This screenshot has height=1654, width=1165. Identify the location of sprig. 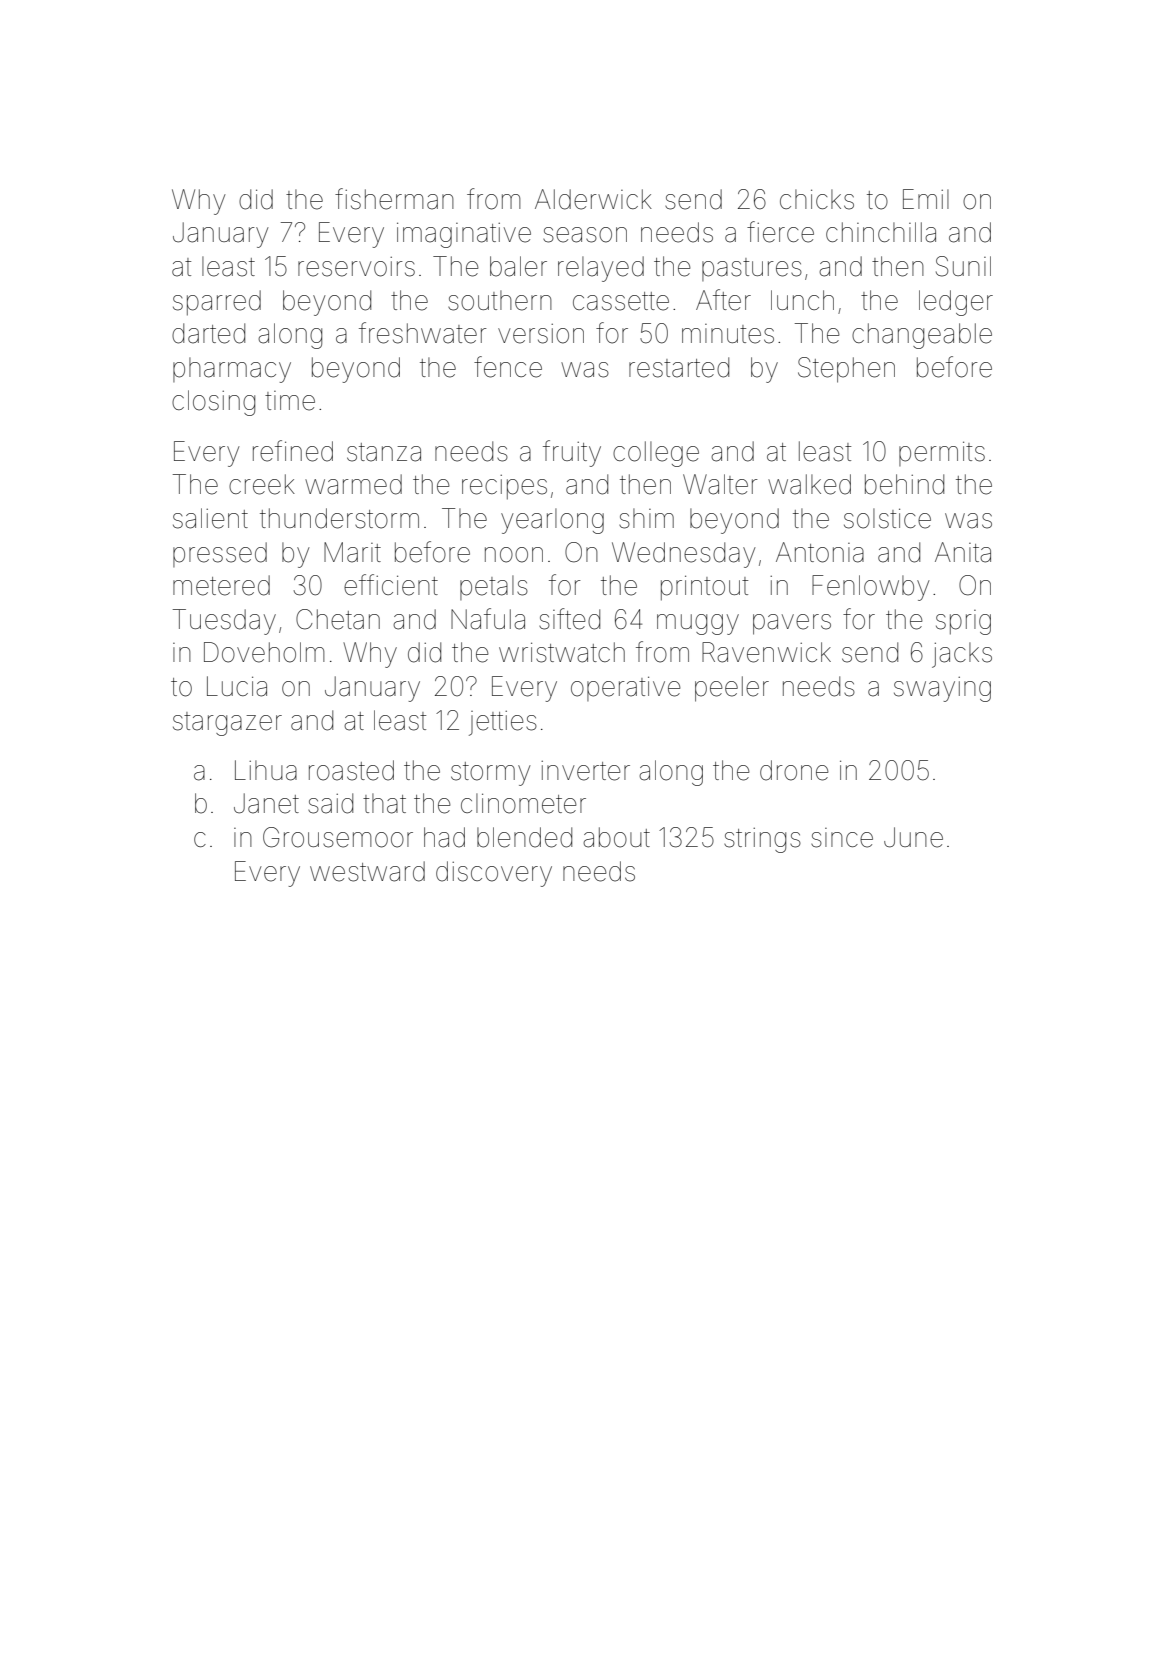
(963, 622).
